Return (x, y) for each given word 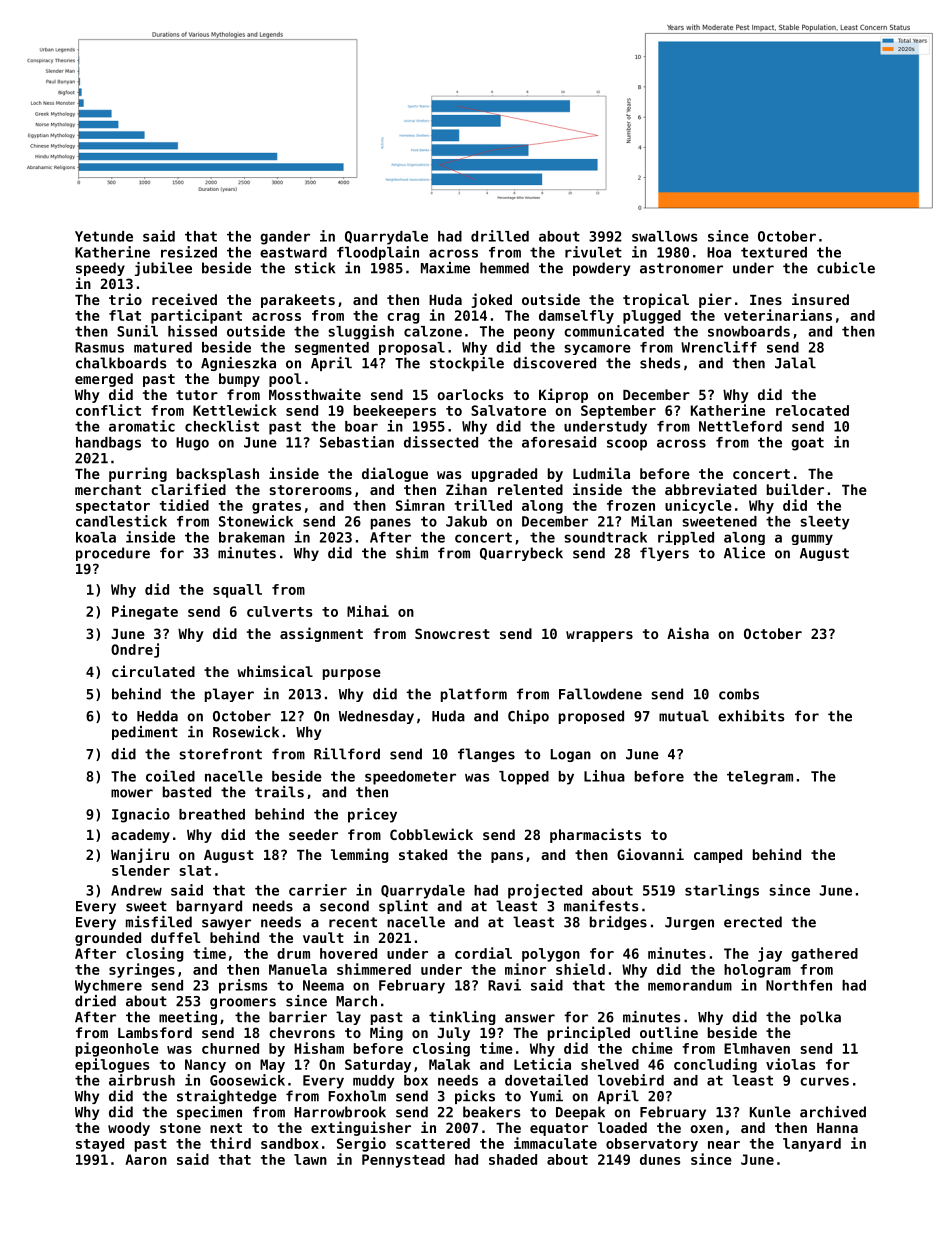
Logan (571, 755)
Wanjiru (140, 855)
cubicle (846, 268)
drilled (500, 236)
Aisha (688, 633)
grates (276, 507)
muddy (374, 1082)
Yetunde (104, 236)
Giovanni (650, 854)
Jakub (466, 521)
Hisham (319, 1048)
